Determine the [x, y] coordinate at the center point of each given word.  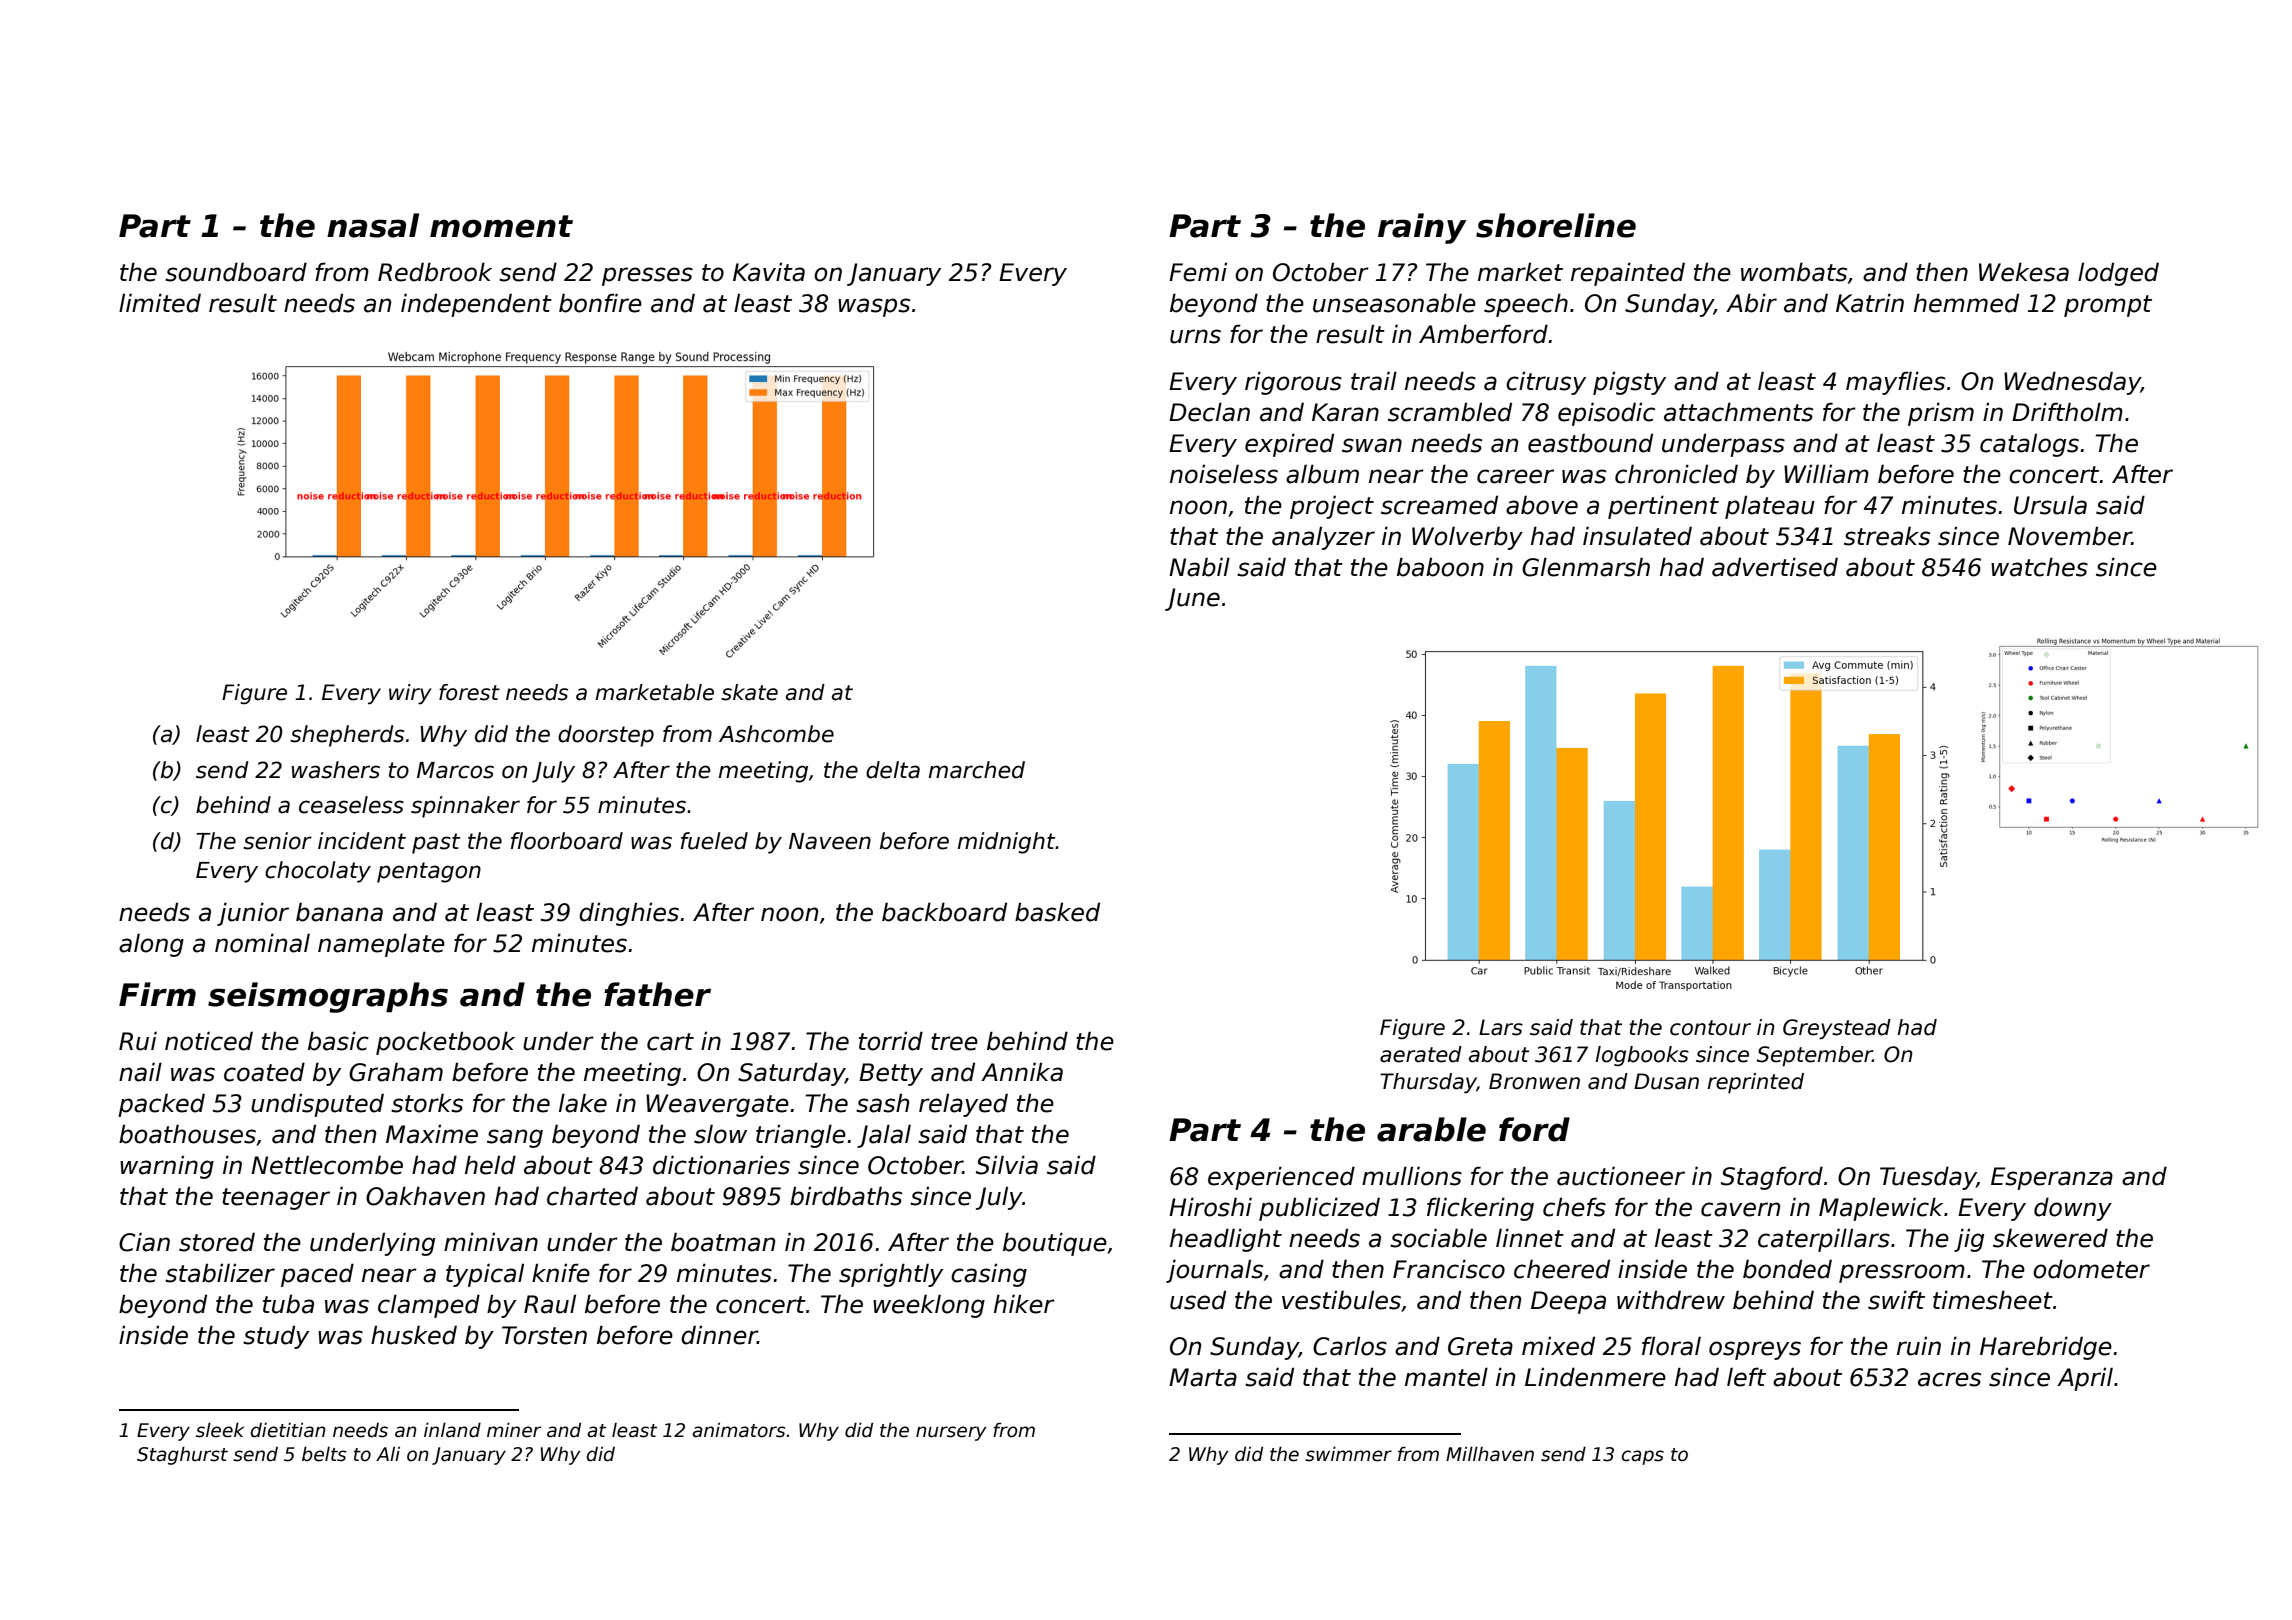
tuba [288, 1304]
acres [1949, 1379]
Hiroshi [1210, 1207]
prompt [2108, 306]
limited [160, 303]
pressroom [1902, 1273]
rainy [1422, 228]
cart [670, 1042]
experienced [1281, 1178]
